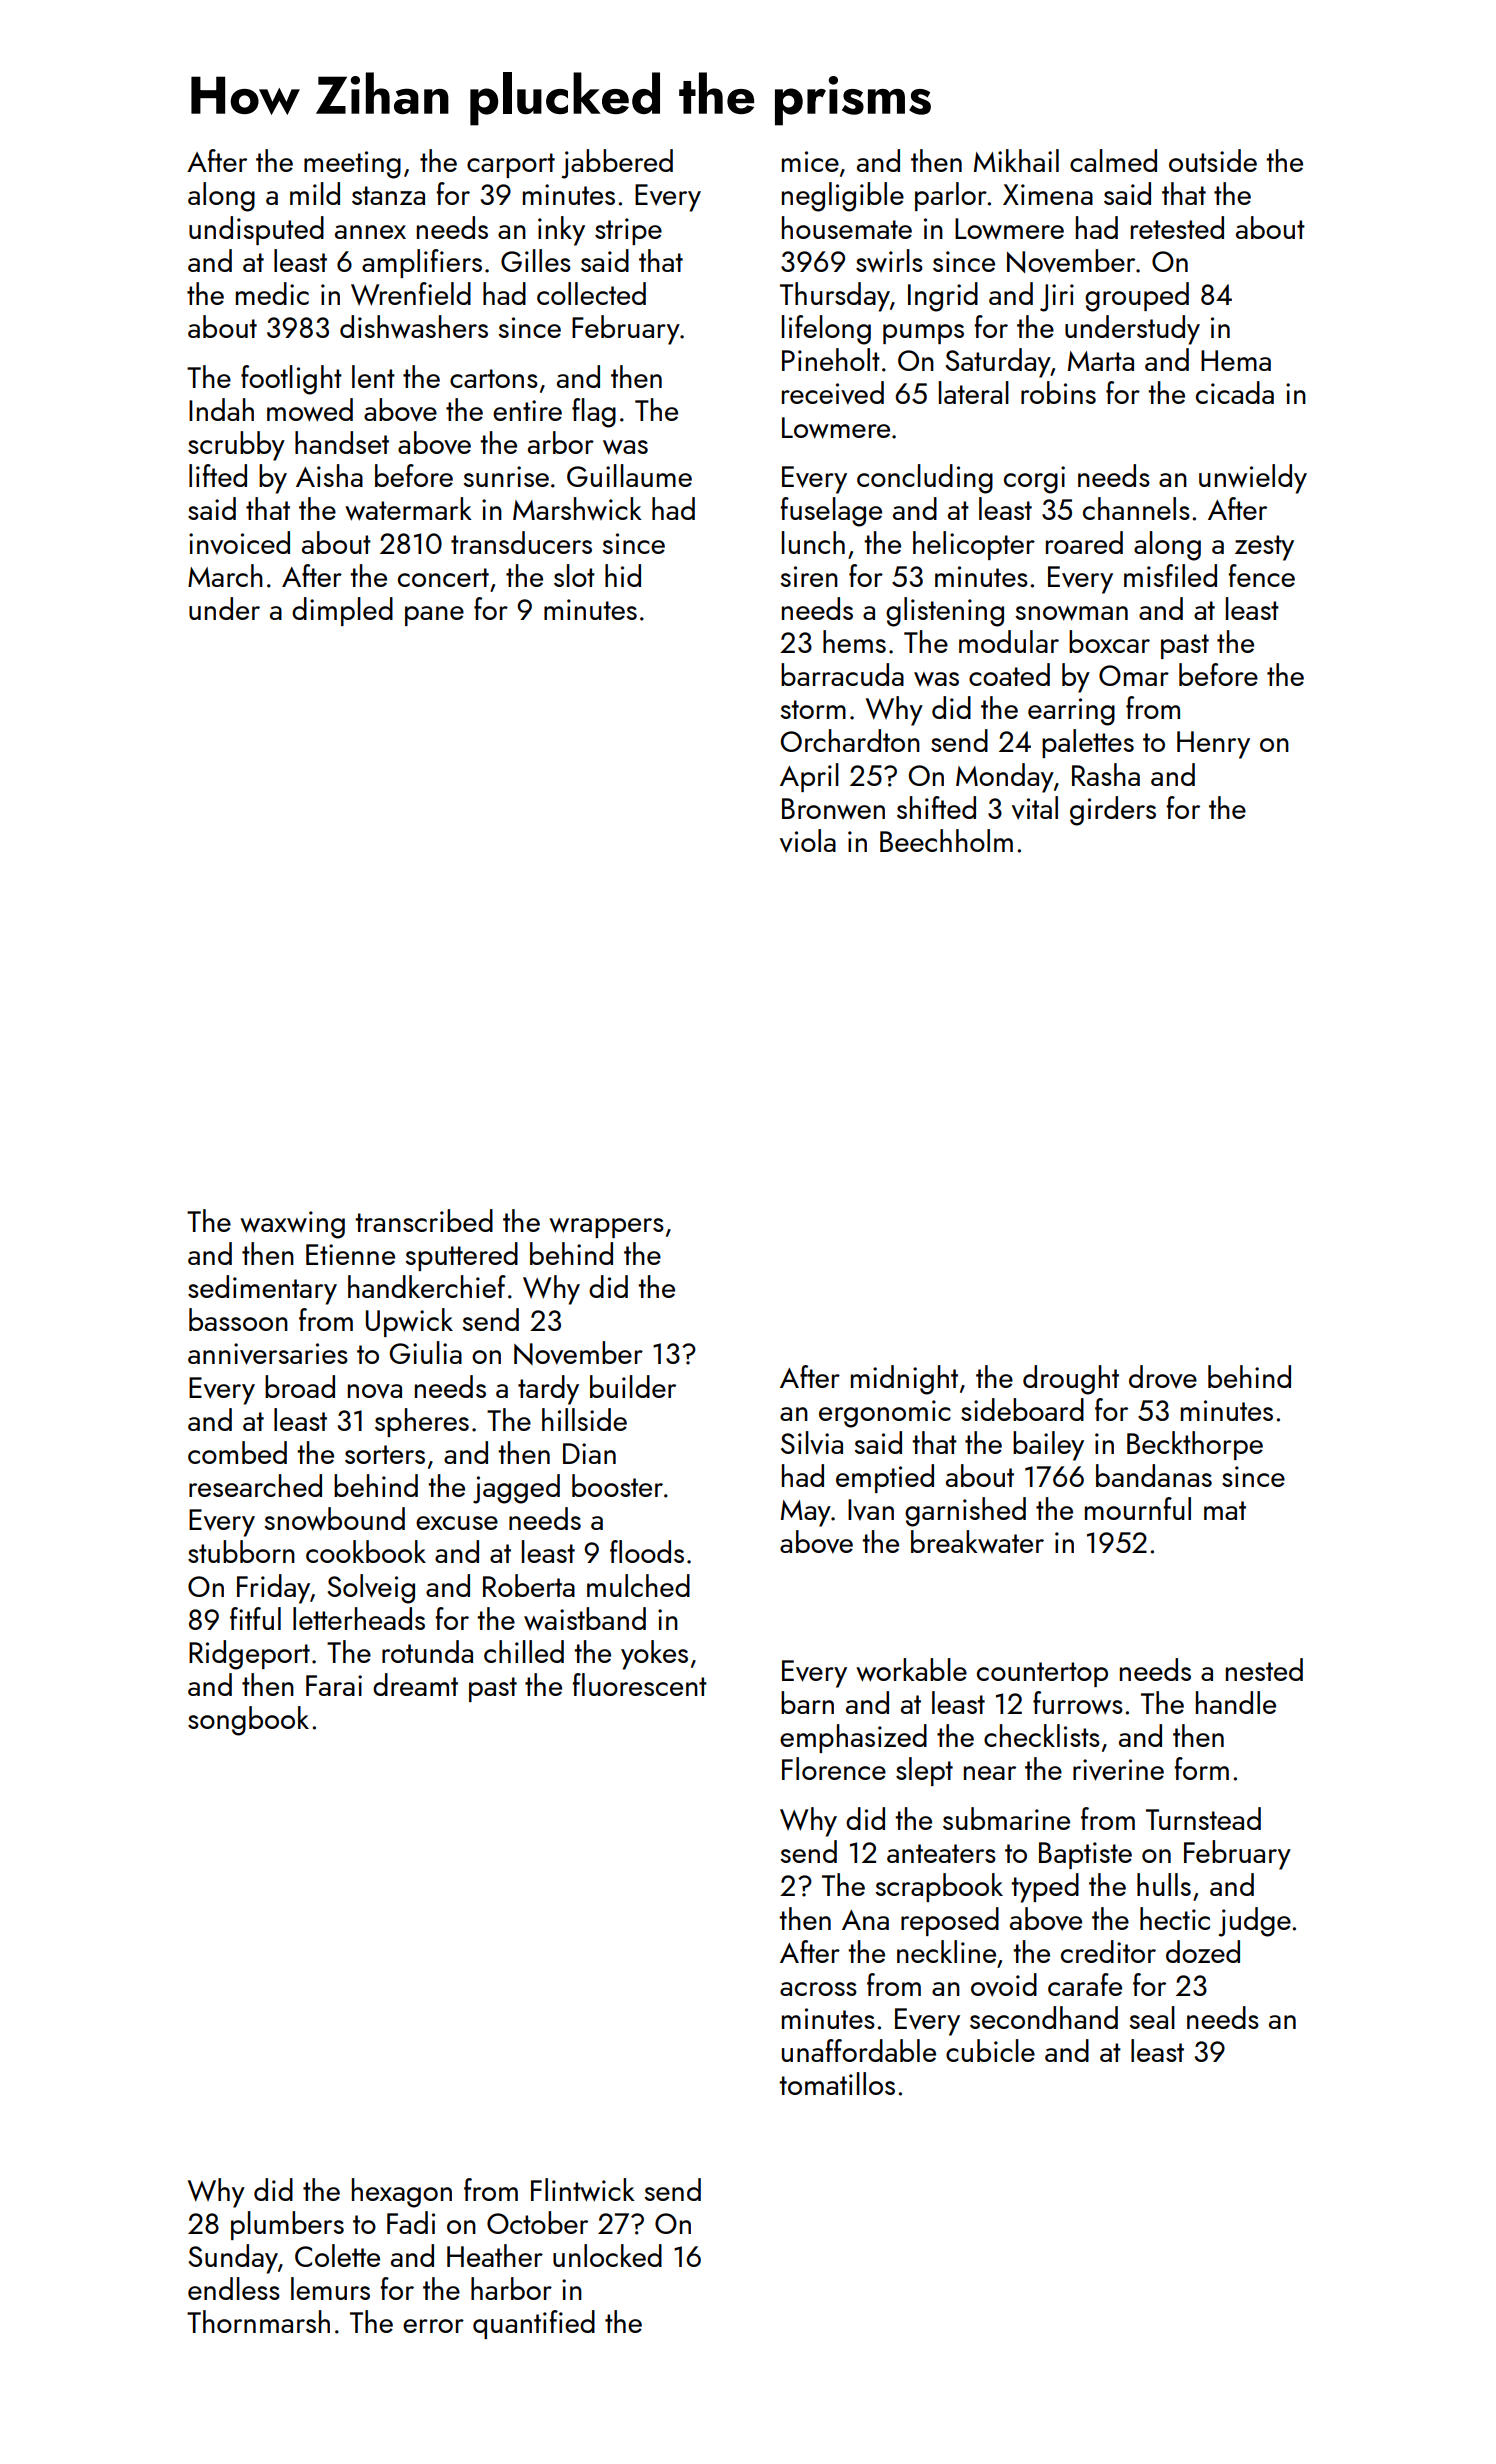 The image size is (1496, 2464). What do you see at coordinates (606, 1228) in the screenshot?
I see `wrappers` at bounding box center [606, 1228].
